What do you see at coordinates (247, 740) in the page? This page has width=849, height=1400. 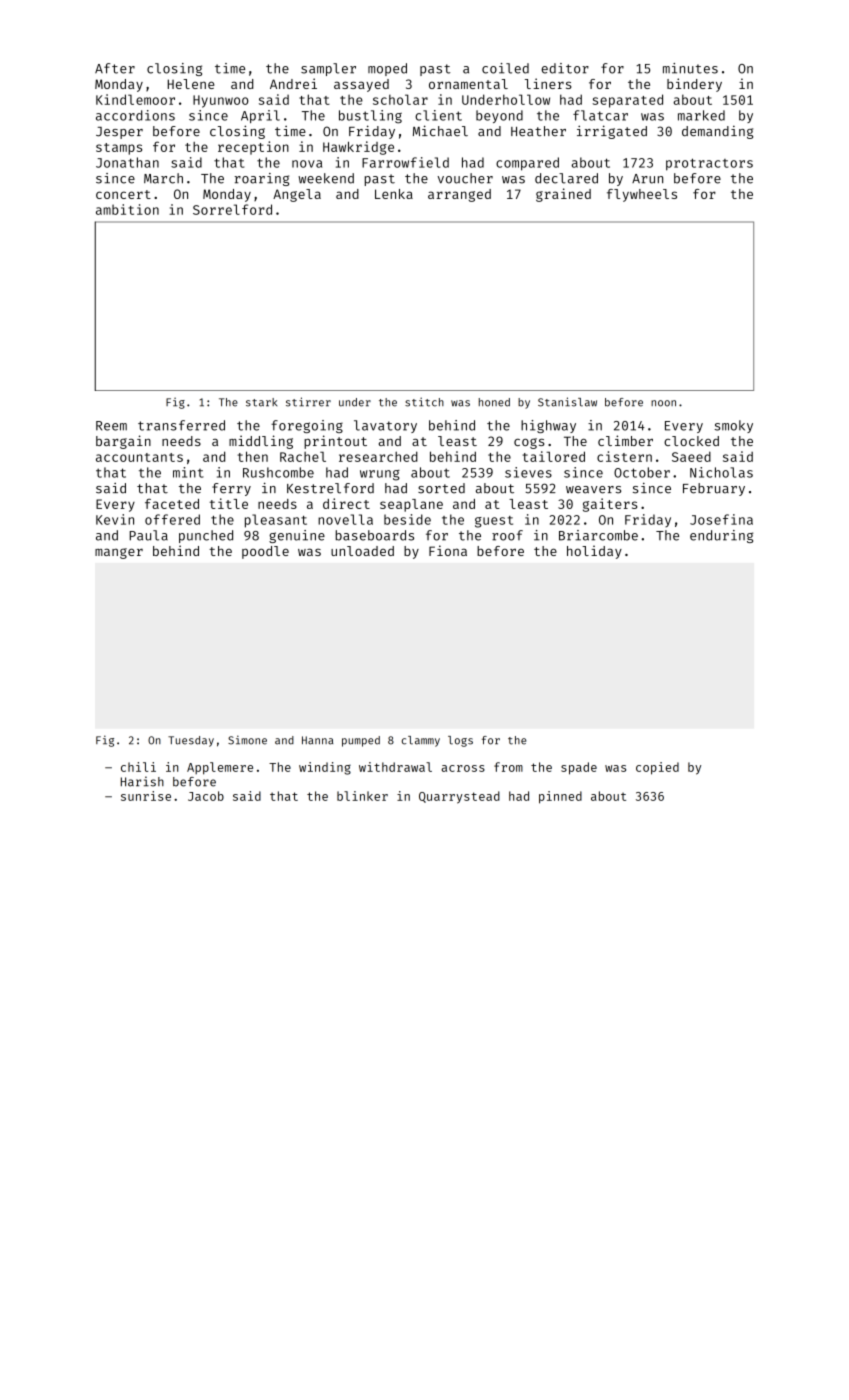 I see `Simone` at bounding box center [247, 740].
